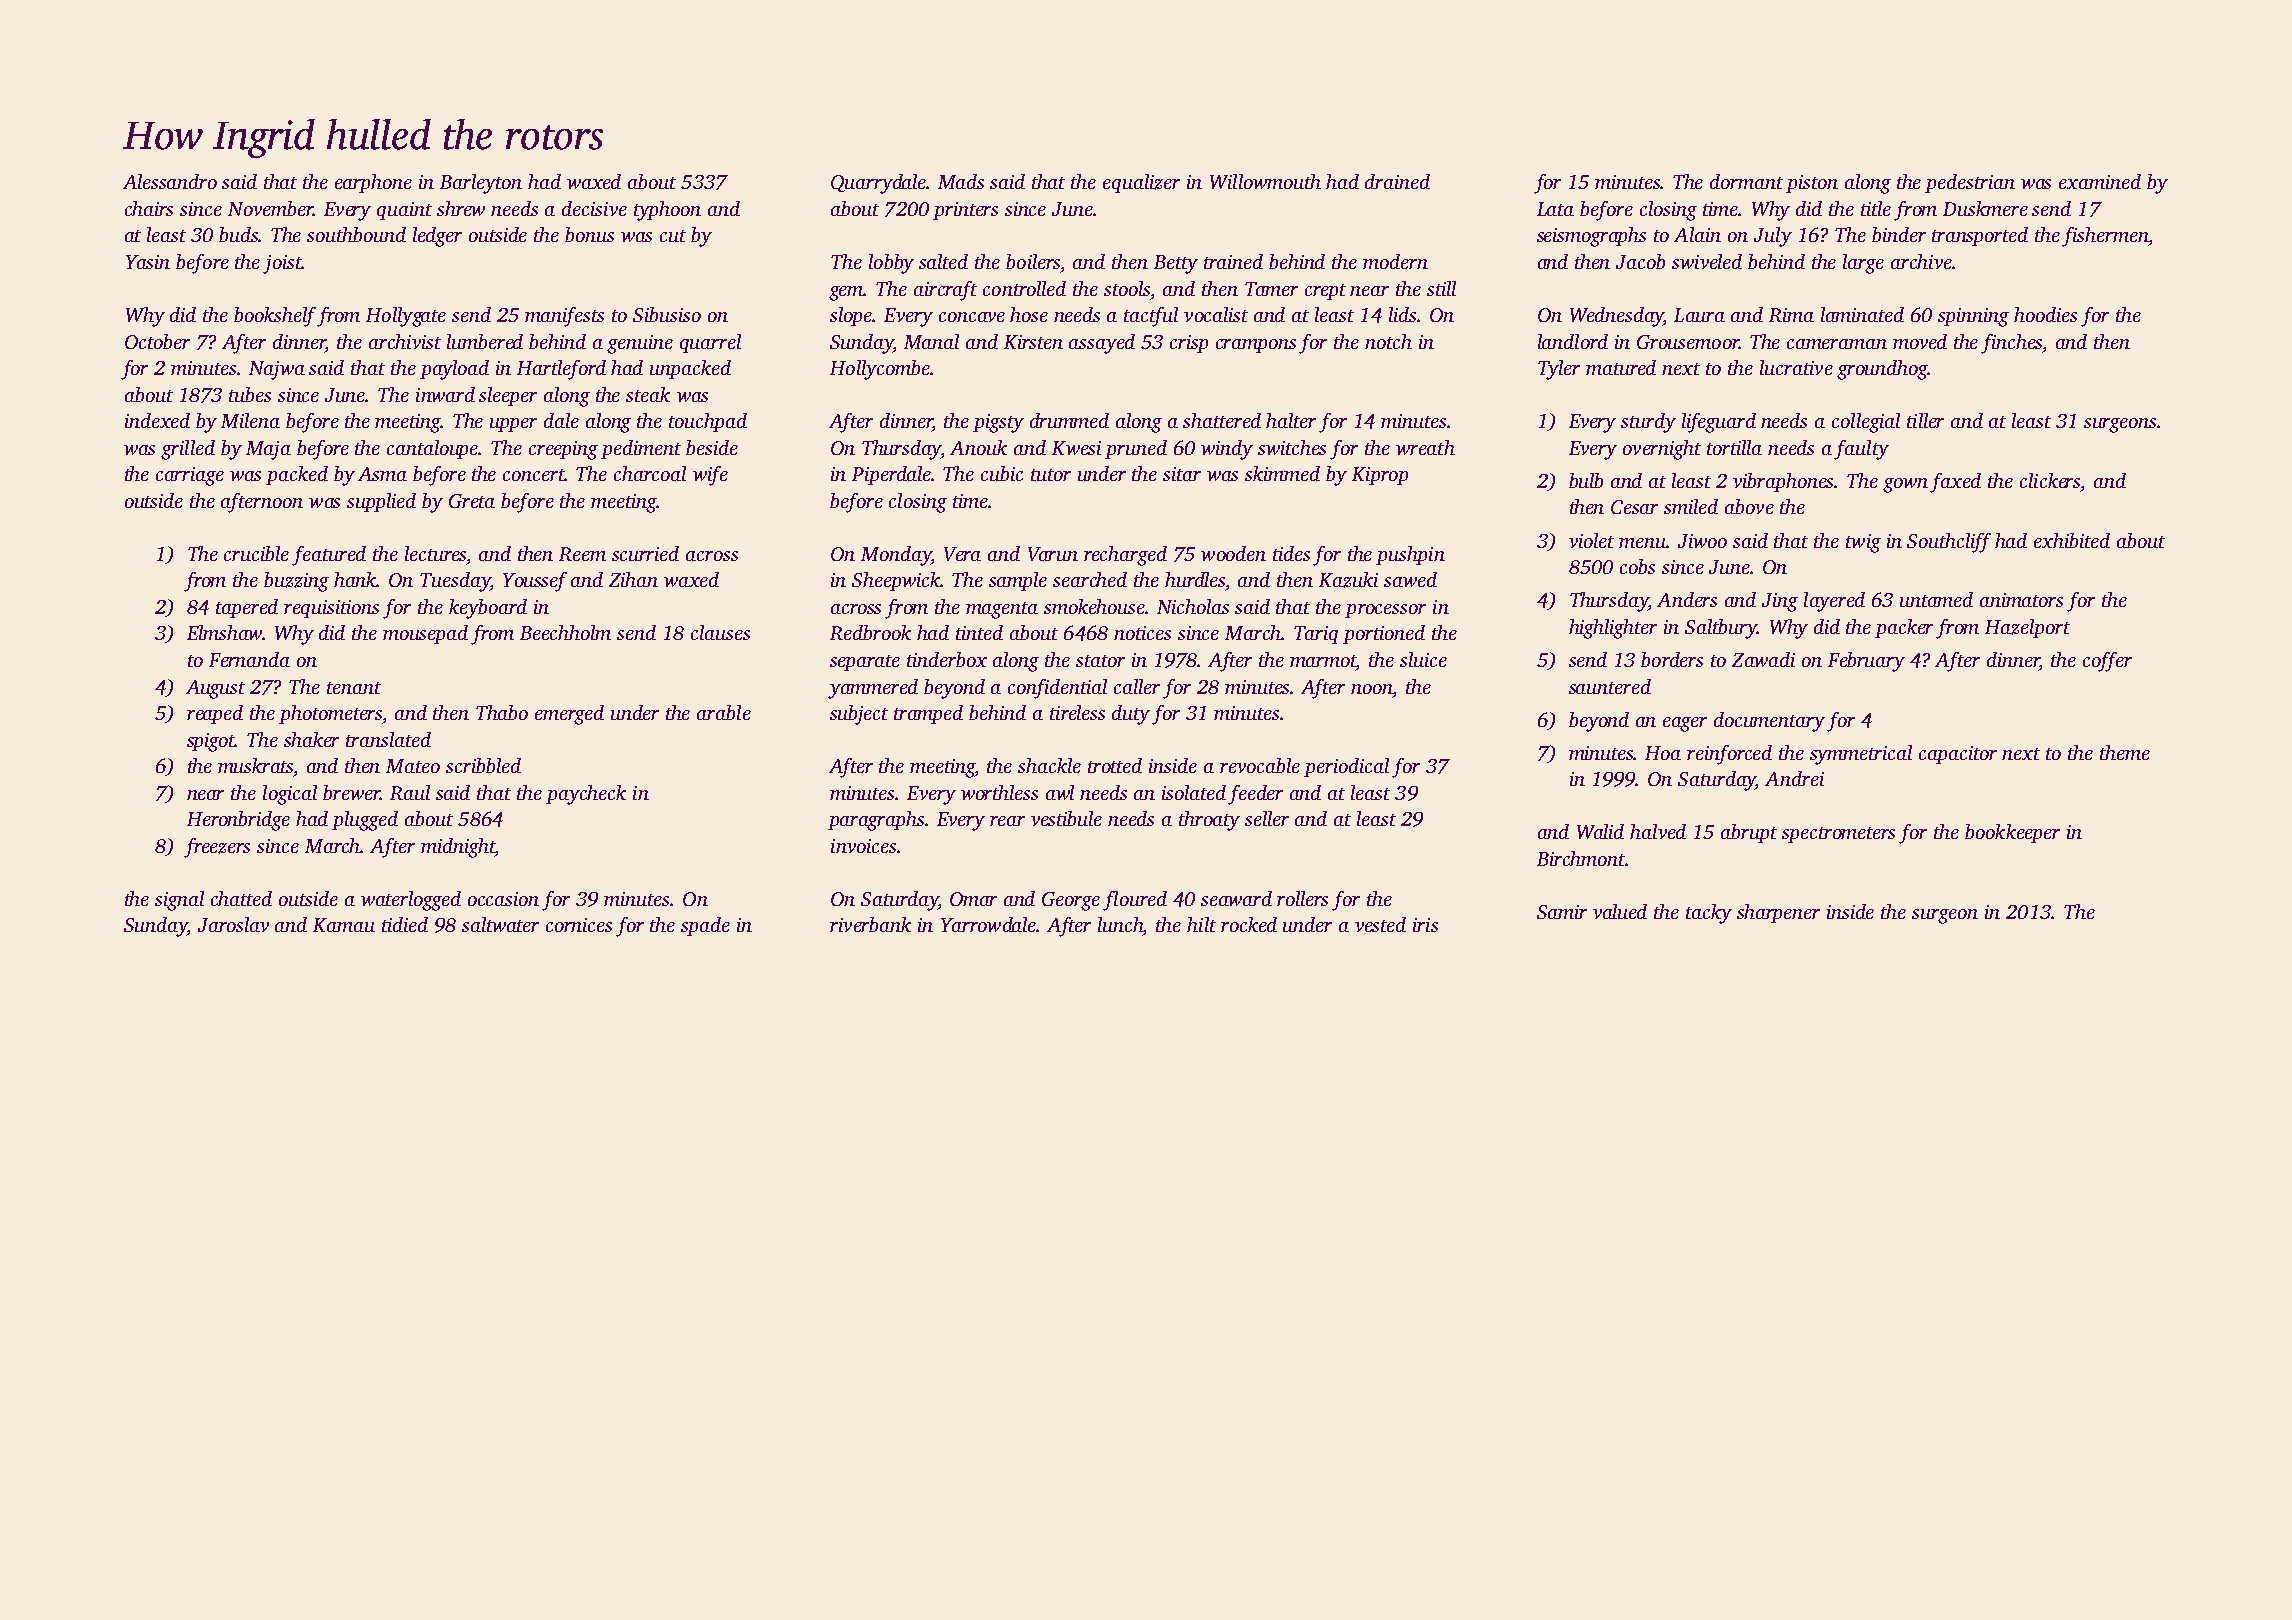  I want to click on lunch, so click(1121, 926).
